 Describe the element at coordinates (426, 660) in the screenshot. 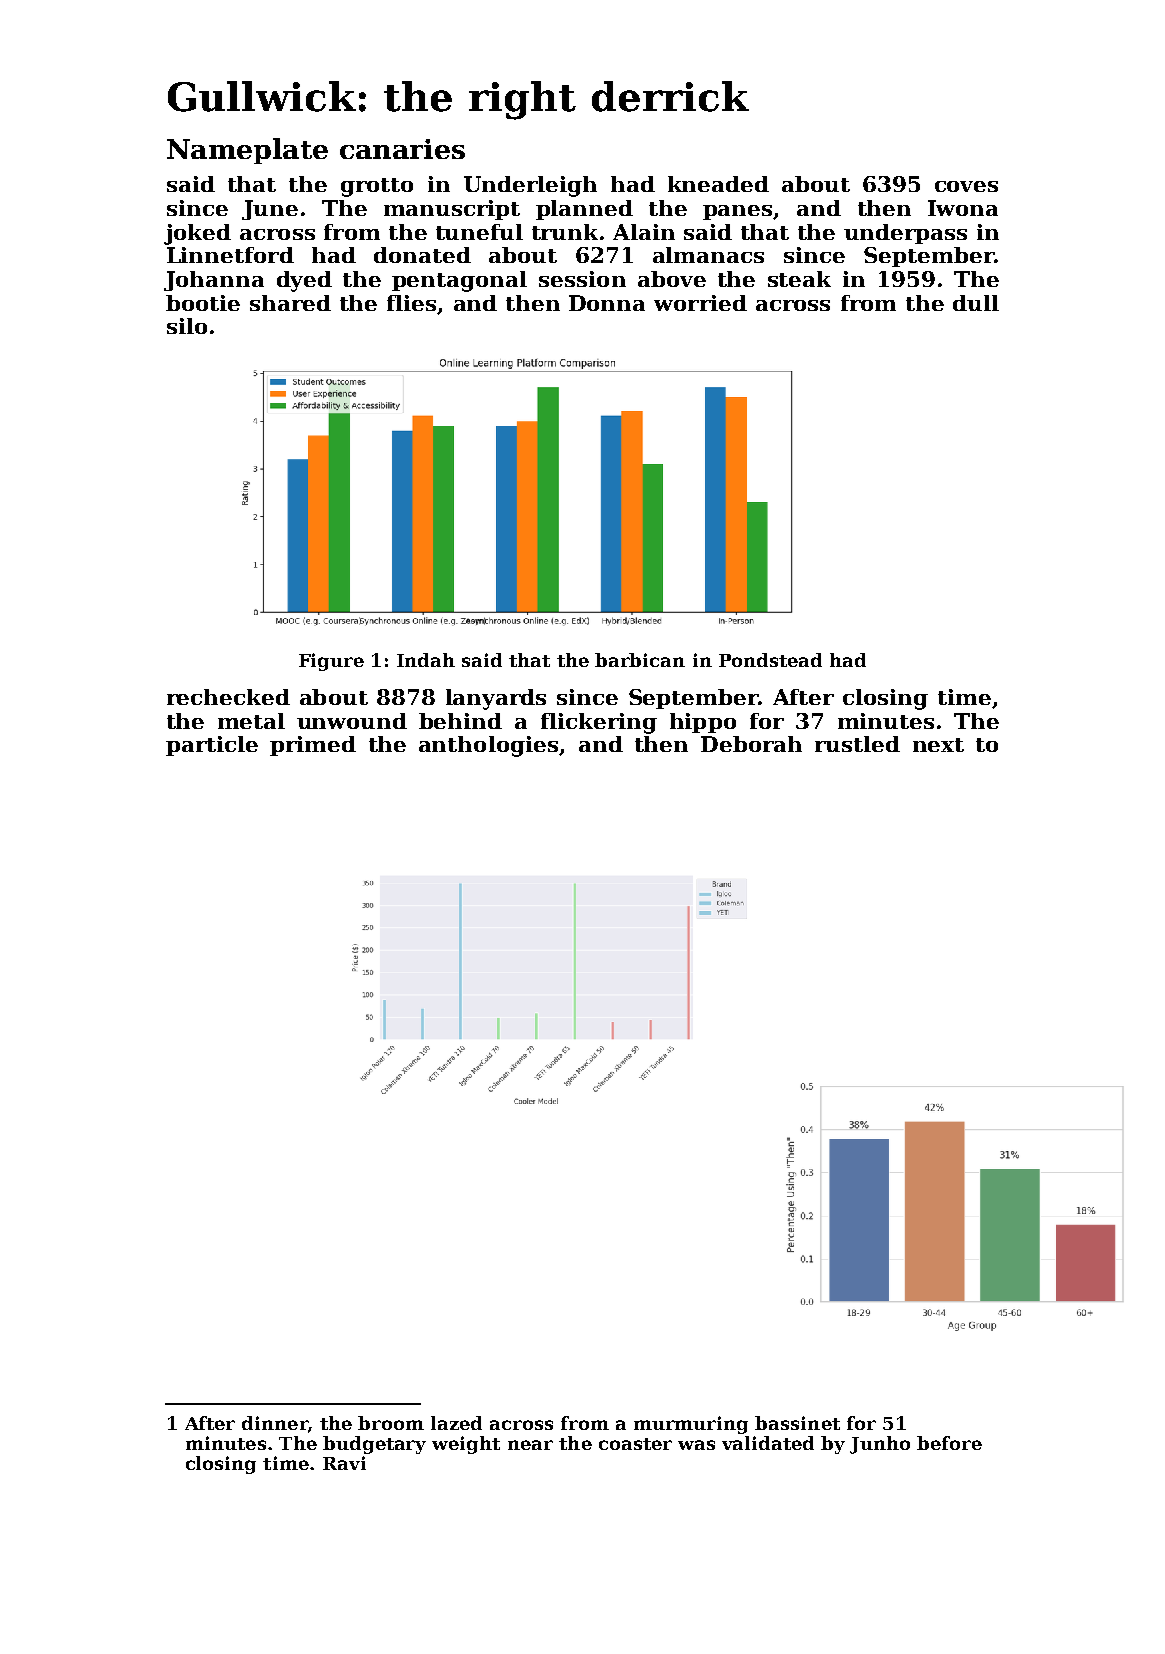

I see `Indah` at that location.
